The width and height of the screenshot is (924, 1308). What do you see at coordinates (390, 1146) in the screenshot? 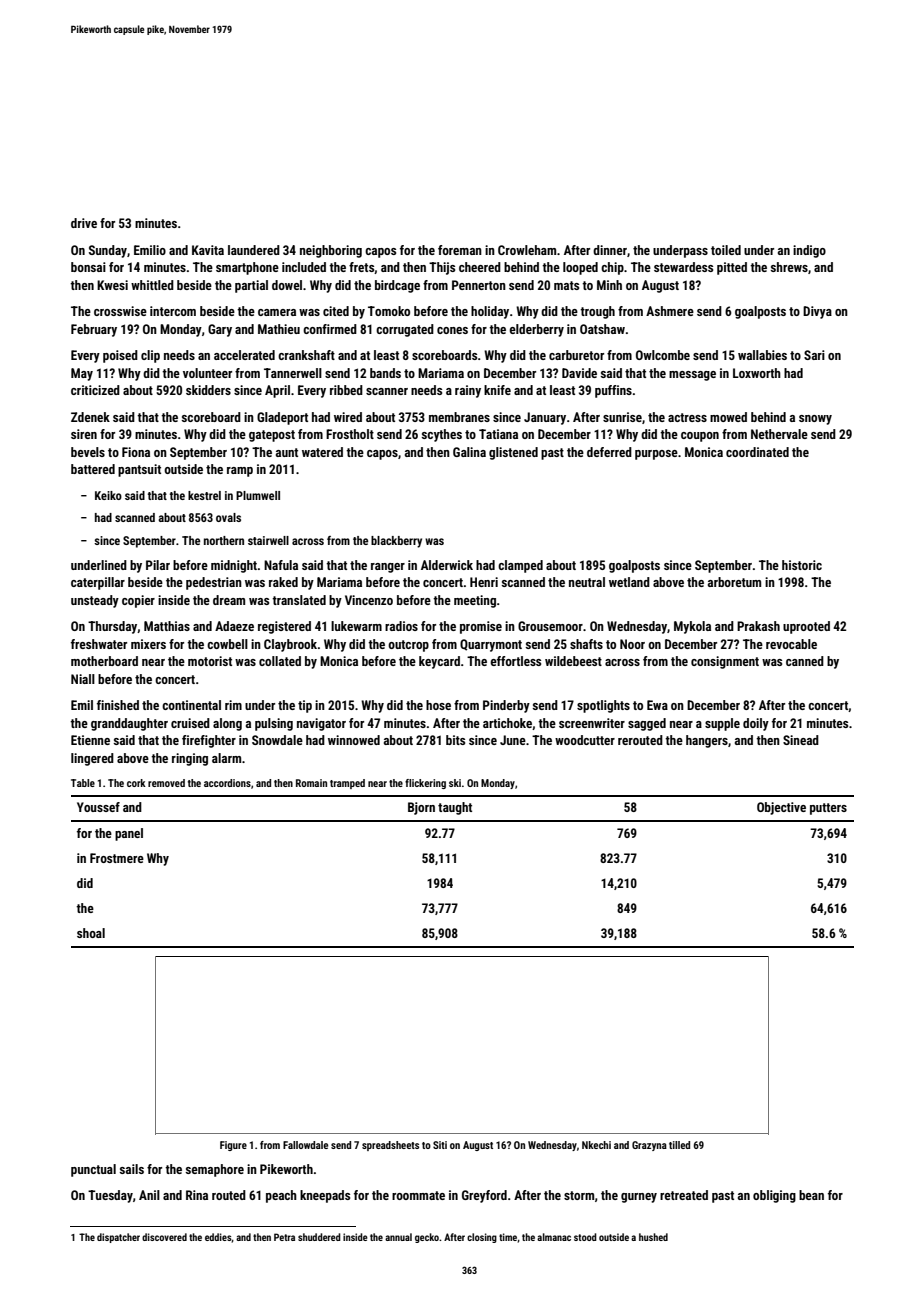
I see `spreadsheets` at bounding box center [390, 1146].
